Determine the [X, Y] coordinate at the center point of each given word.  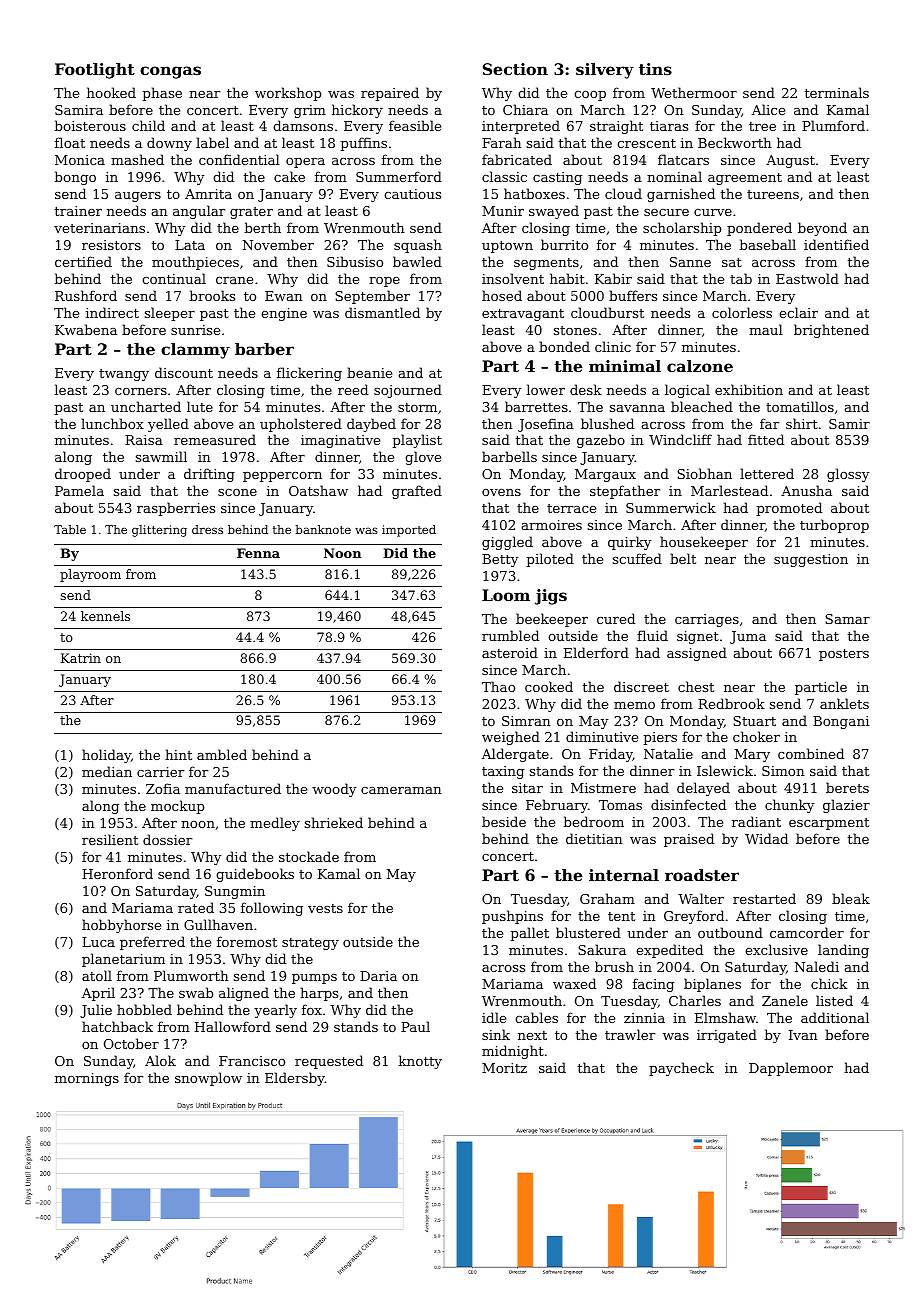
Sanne [690, 262]
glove [423, 458]
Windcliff [680, 439]
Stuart [754, 721]
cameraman [401, 790]
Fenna [258, 553]
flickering [309, 374]
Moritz [504, 1068]
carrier [160, 772]
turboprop [834, 526]
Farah [502, 142]
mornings [87, 1079]
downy [169, 144]
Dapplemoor [791, 1069]
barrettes [536, 406]
